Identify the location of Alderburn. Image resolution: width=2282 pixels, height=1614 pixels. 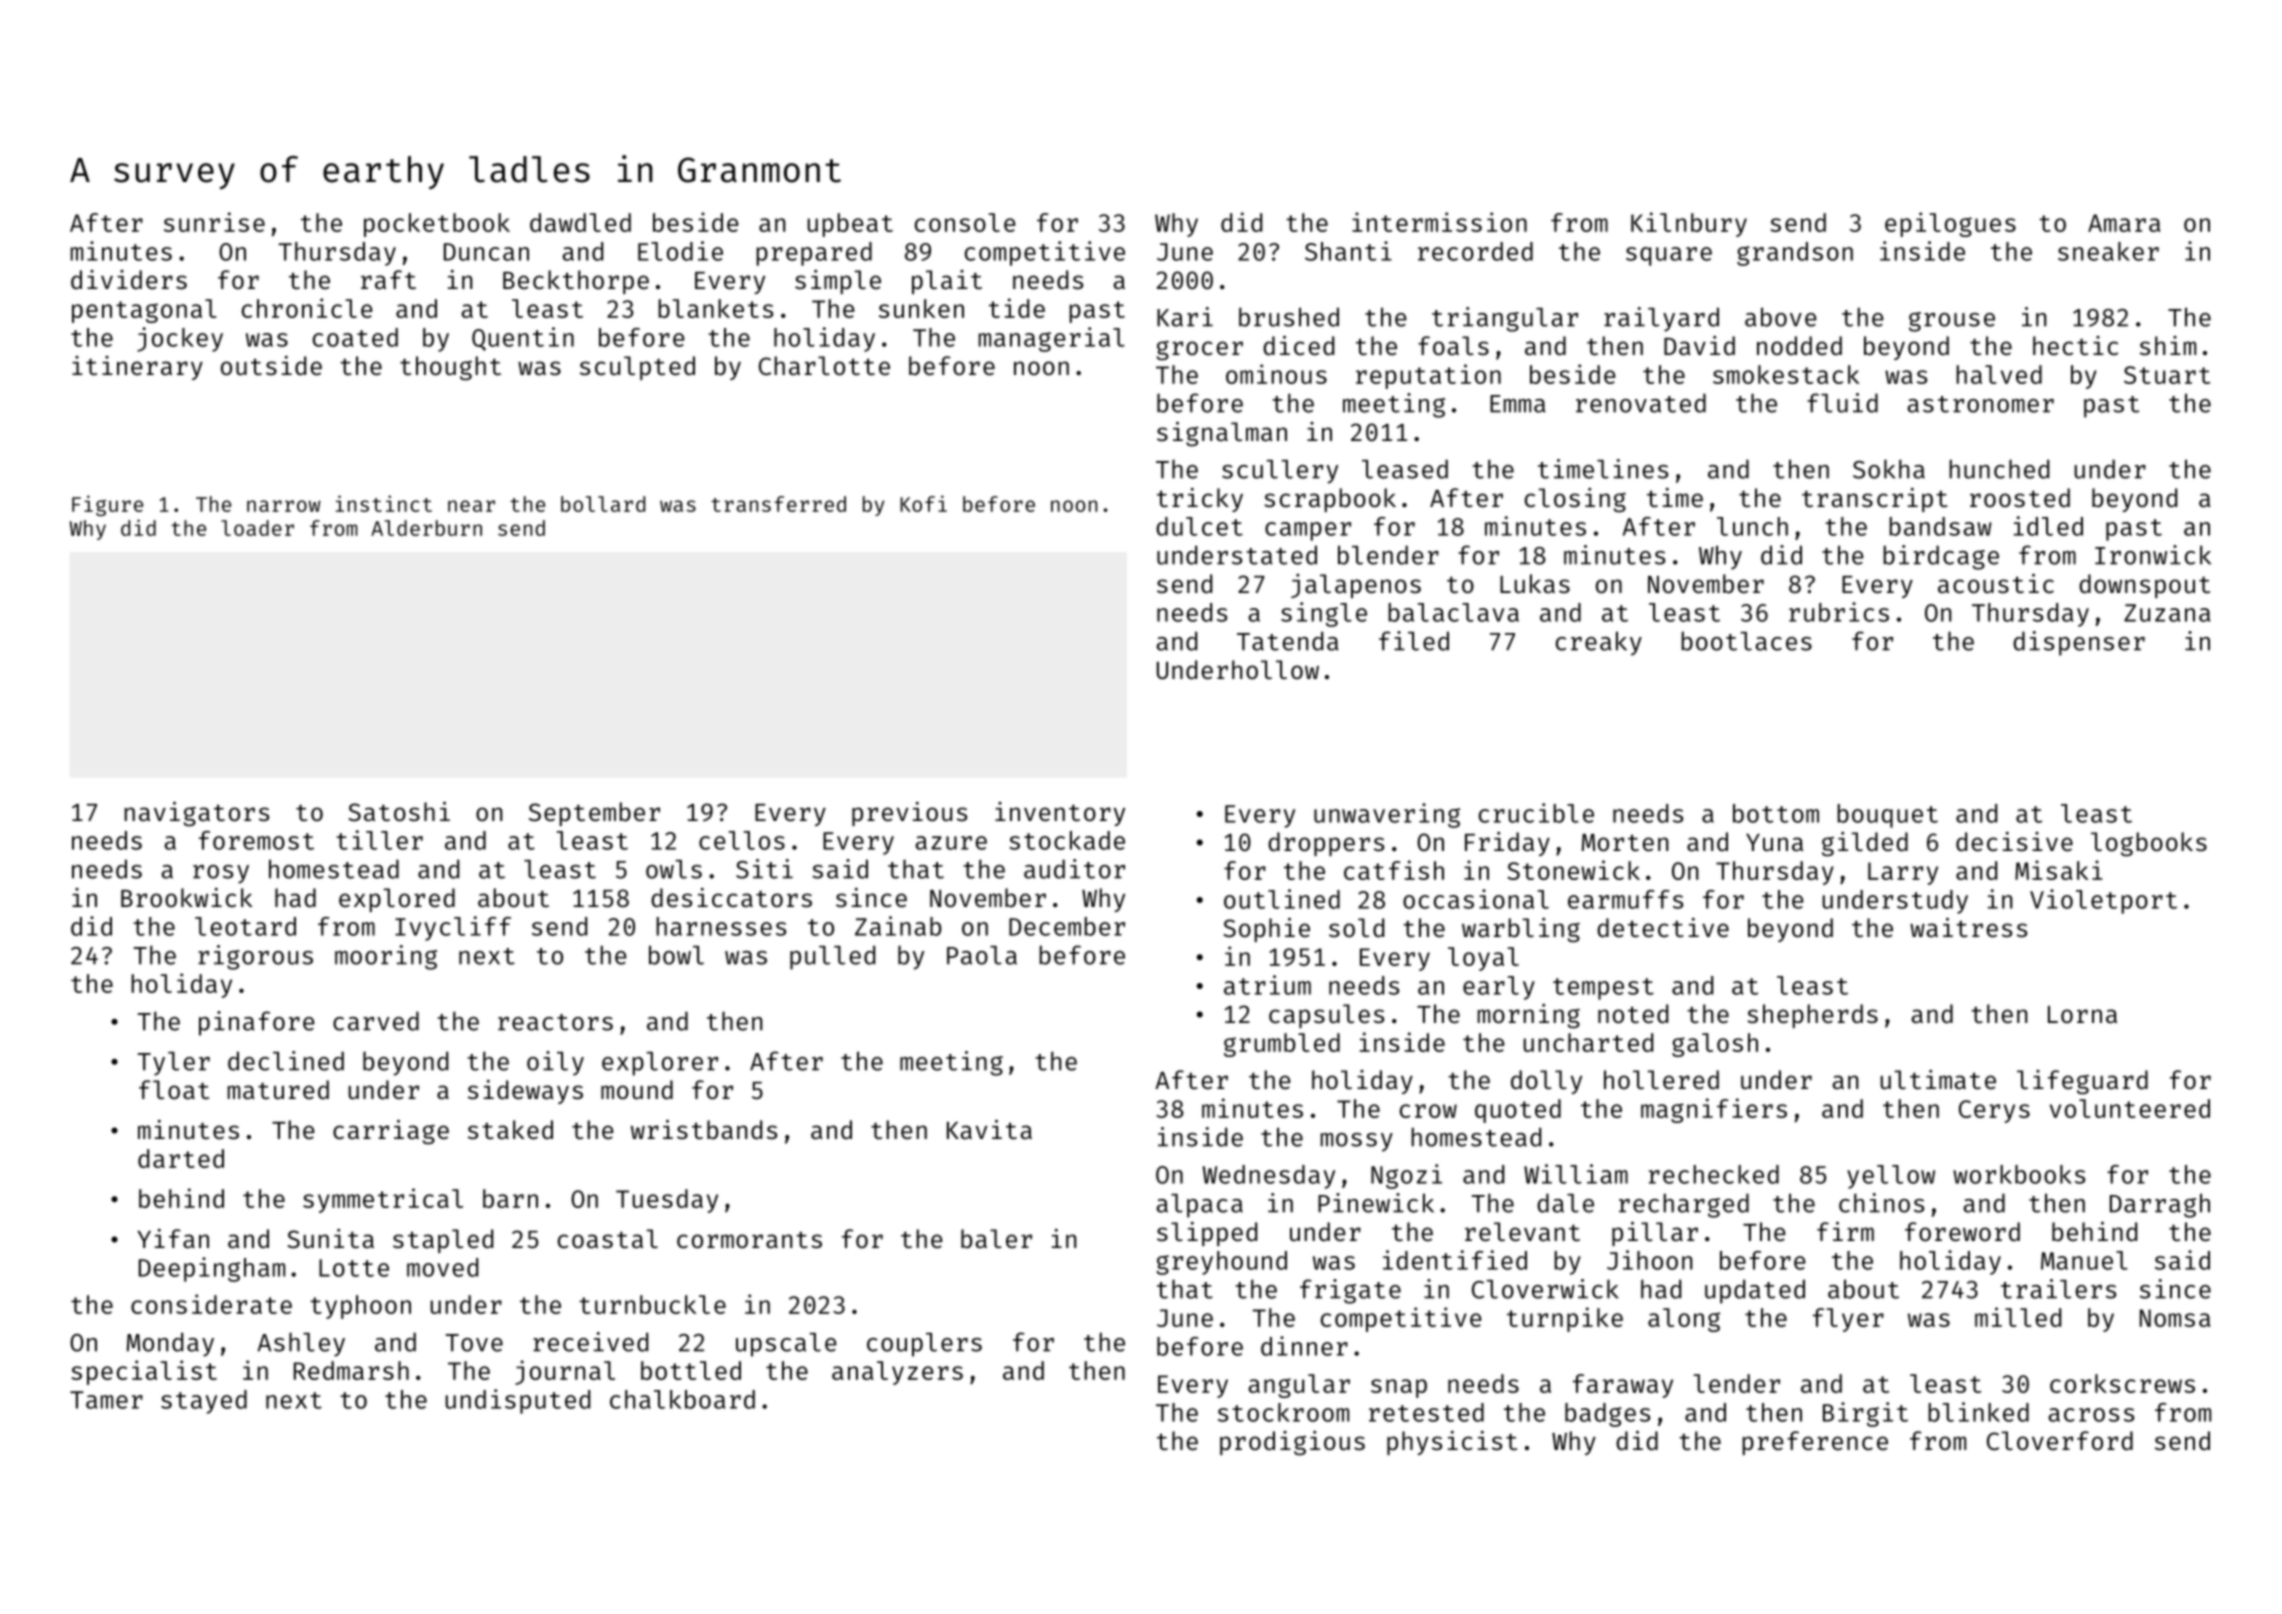
(426, 528).
